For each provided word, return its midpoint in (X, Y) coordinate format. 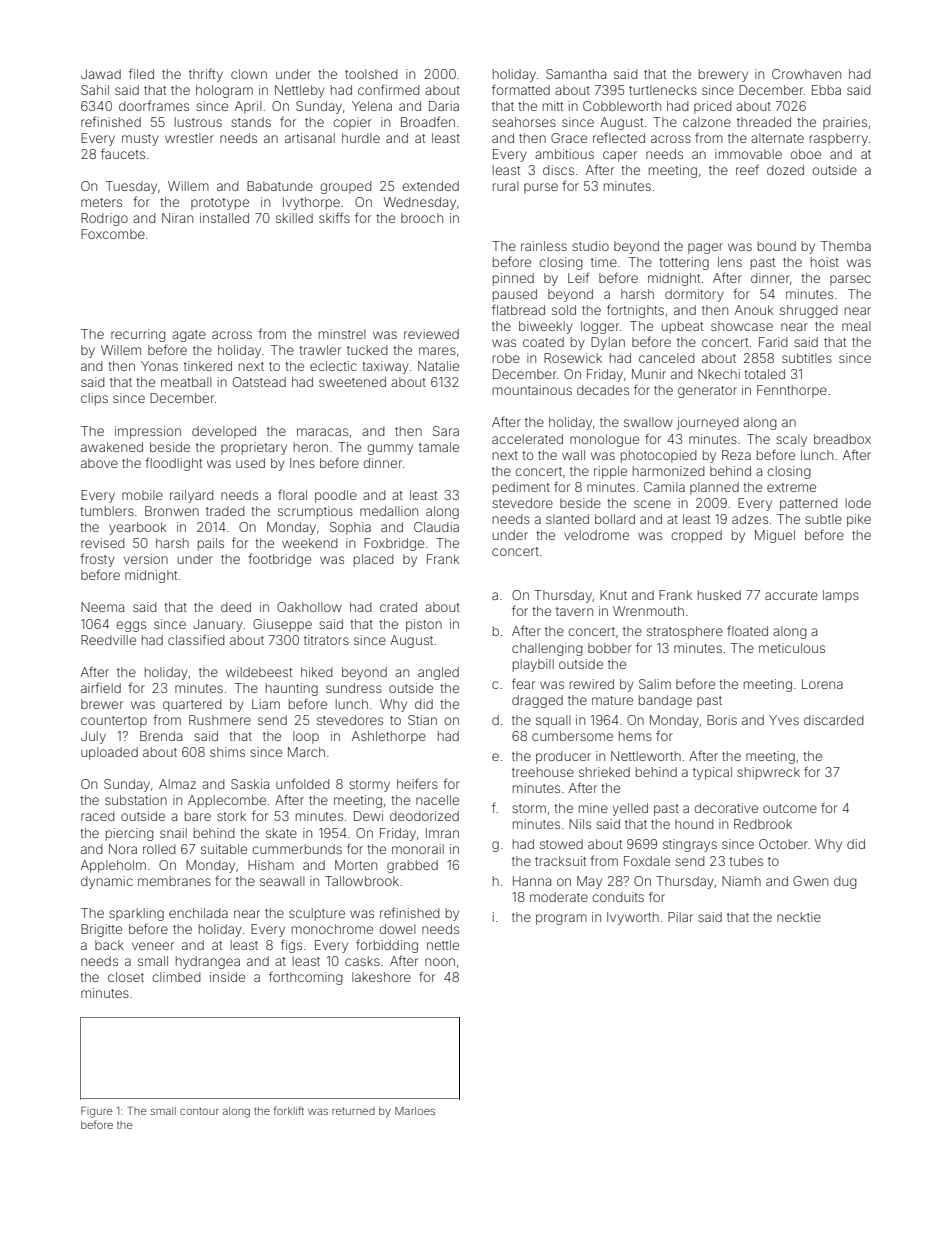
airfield (101, 687)
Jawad (101, 74)
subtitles (807, 358)
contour (199, 1111)
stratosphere (685, 632)
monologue (604, 440)
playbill (533, 665)
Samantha (576, 74)
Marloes (415, 1111)
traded (225, 511)
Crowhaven (806, 74)
